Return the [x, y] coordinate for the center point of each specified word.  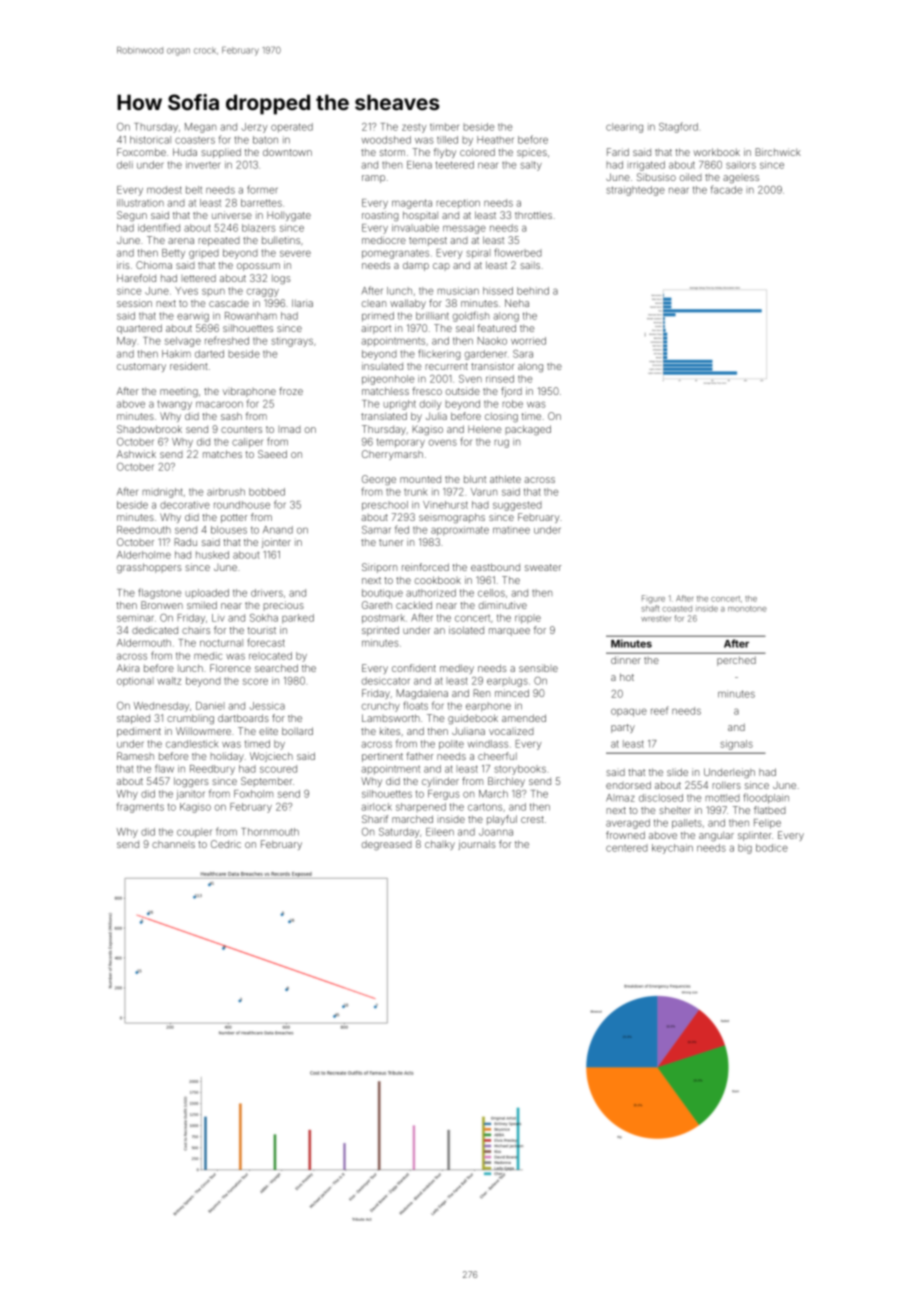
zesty [414, 128]
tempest [428, 241]
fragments [140, 807]
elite [268, 731]
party [623, 728]
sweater [543, 567]
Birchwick [778, 152]
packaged [528, 430]
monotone [747, 609]
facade [726, 189]
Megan [200, 128]
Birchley [506, 782]
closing [501, 418]
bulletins [281, 240]
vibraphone [249, 392]
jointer [276, 543]
